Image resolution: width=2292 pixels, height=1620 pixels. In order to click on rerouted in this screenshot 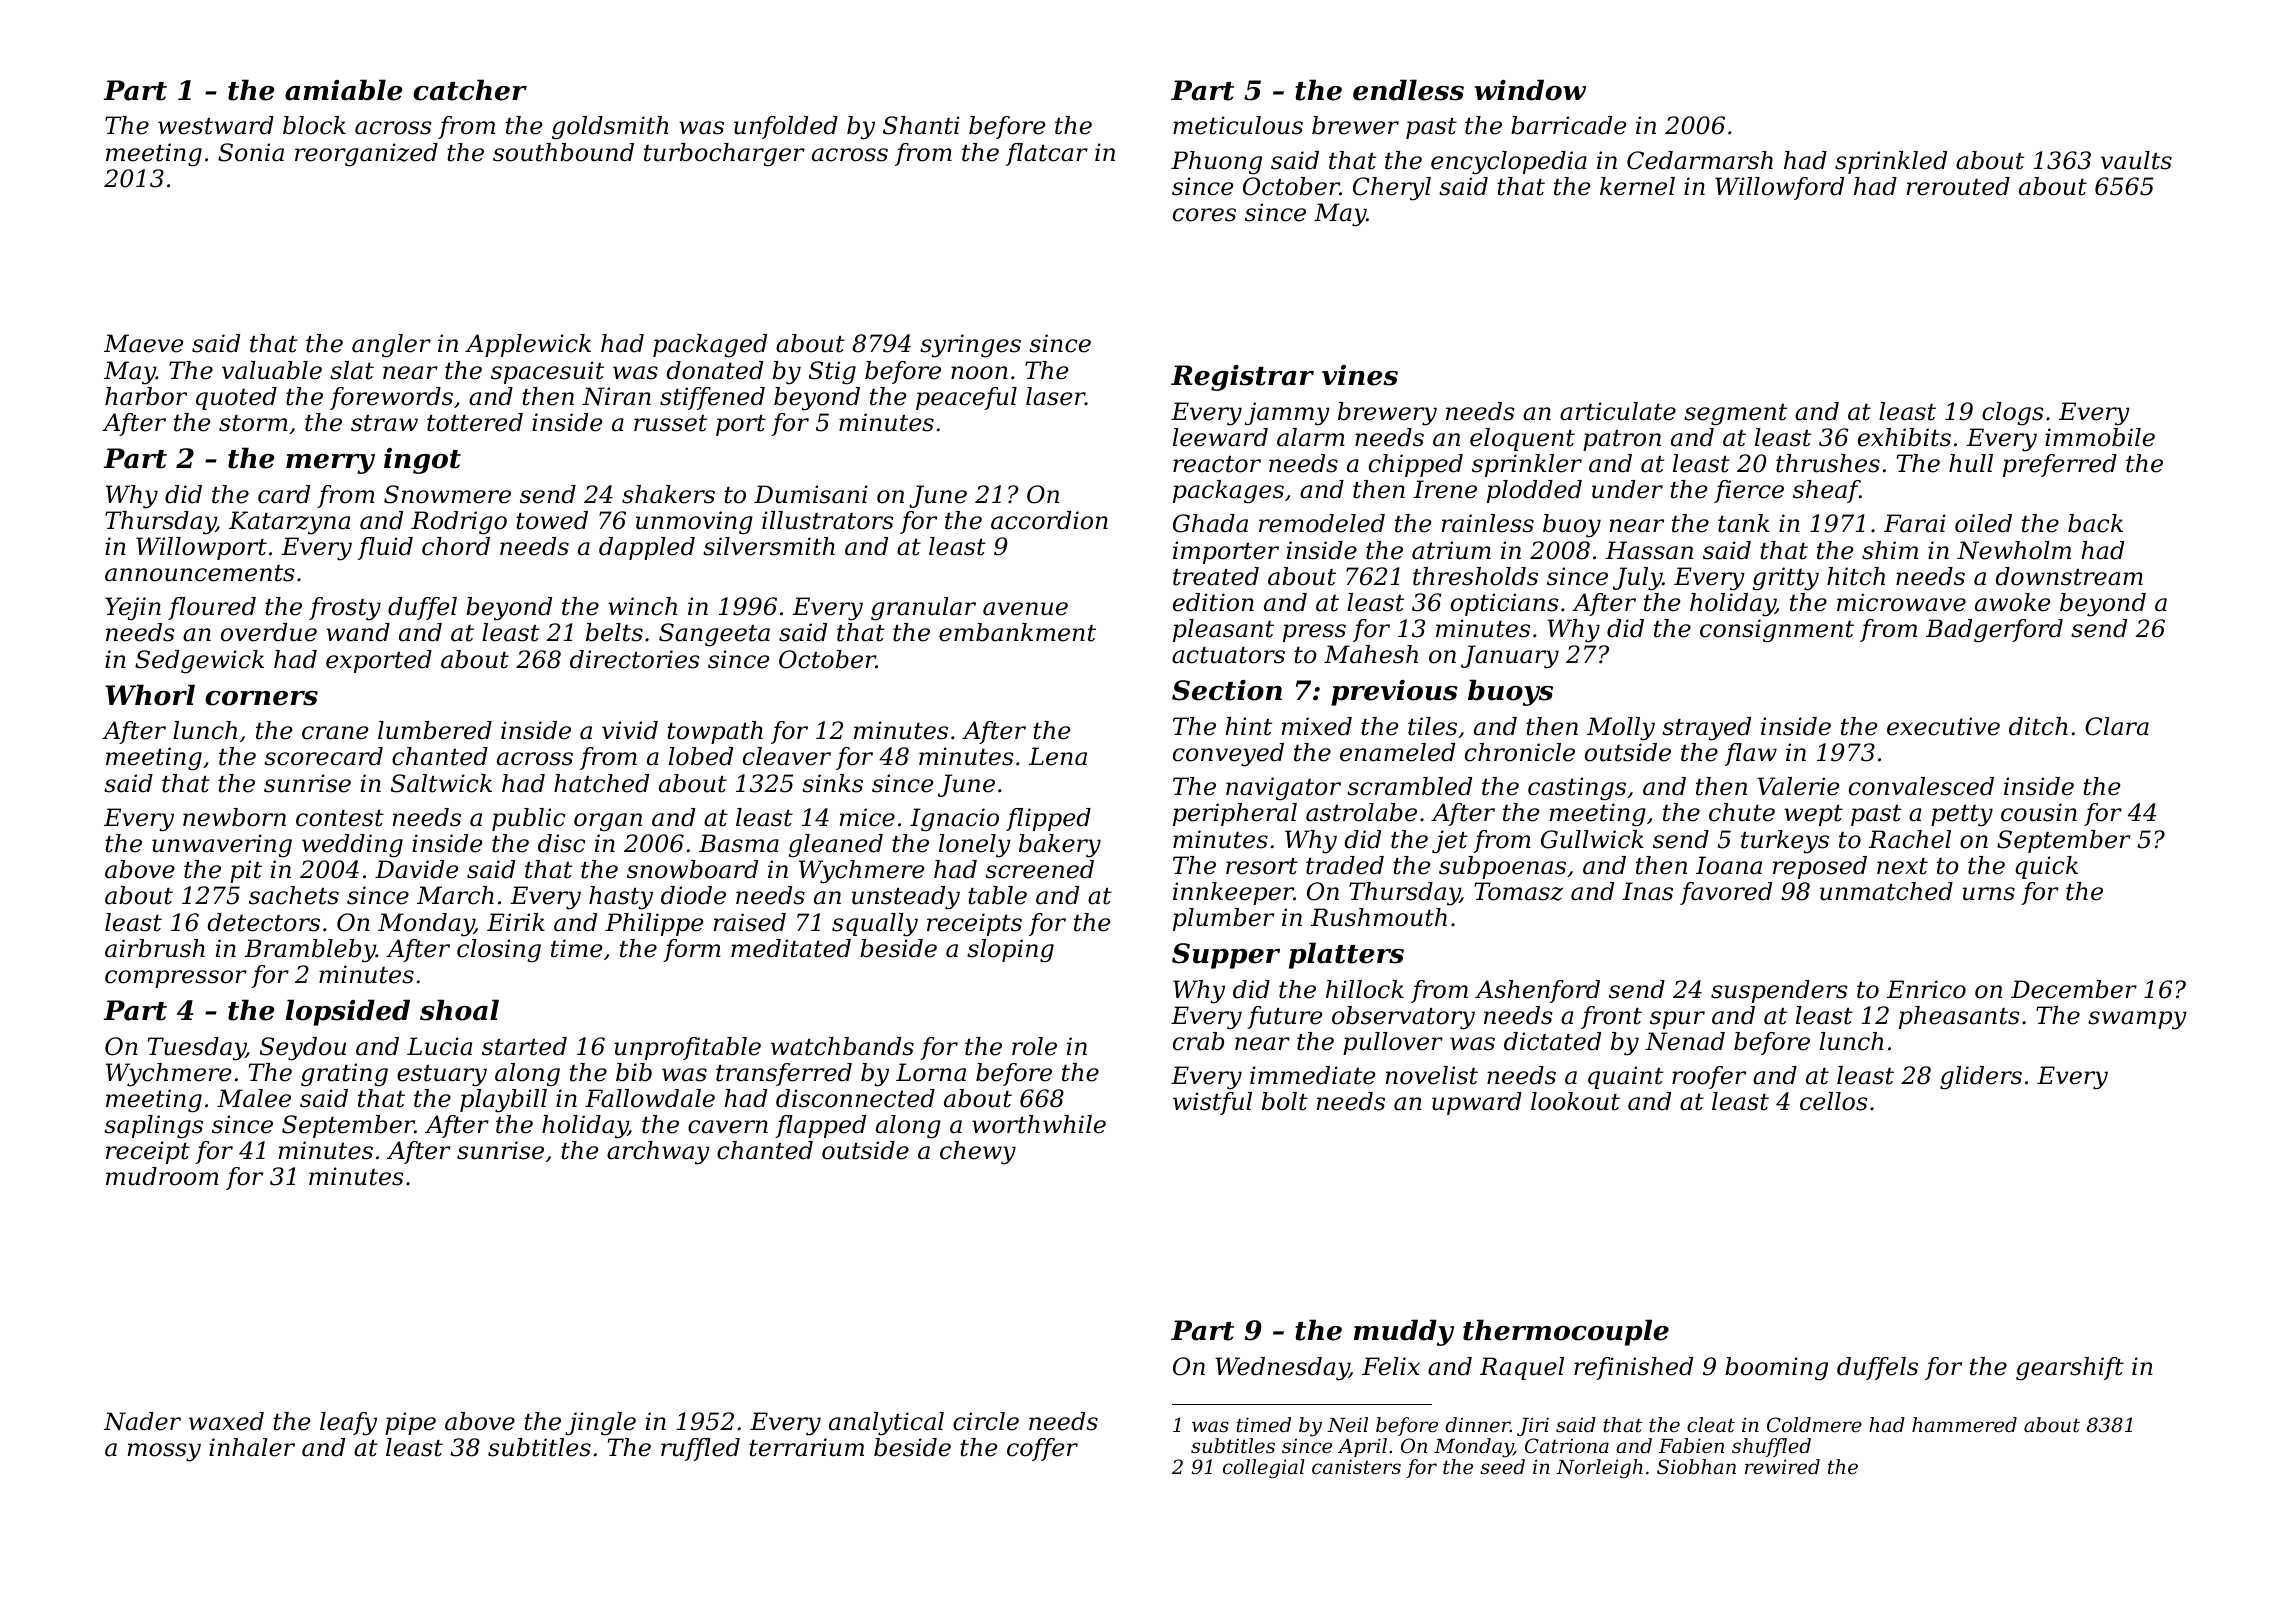, I will do `click(1958, 186)`.
